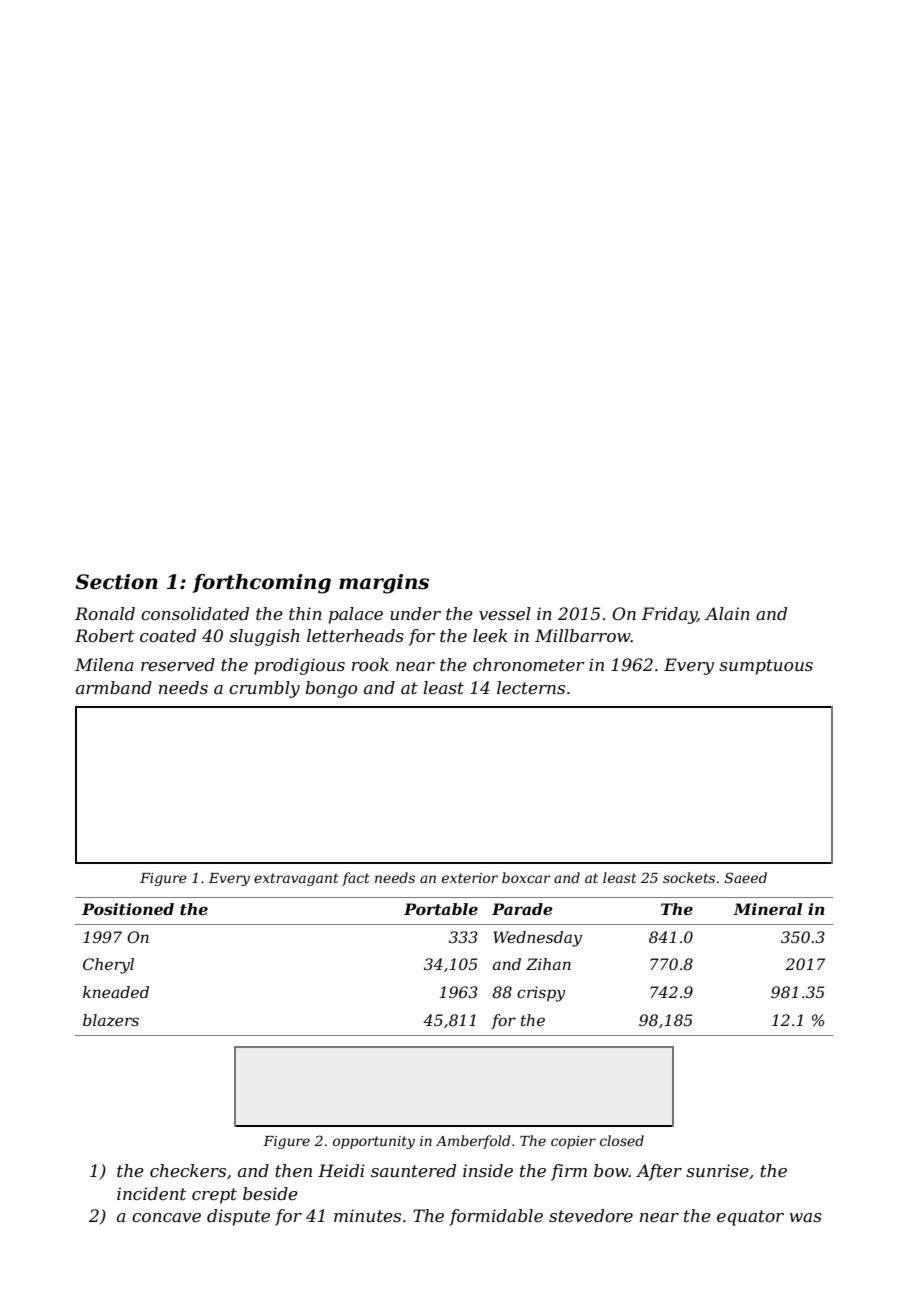 The height and width of the image is (1316, 908). What do you see at coordinates (114, 687) in the image?
I see `armband` at bounding box center [114, 687].
